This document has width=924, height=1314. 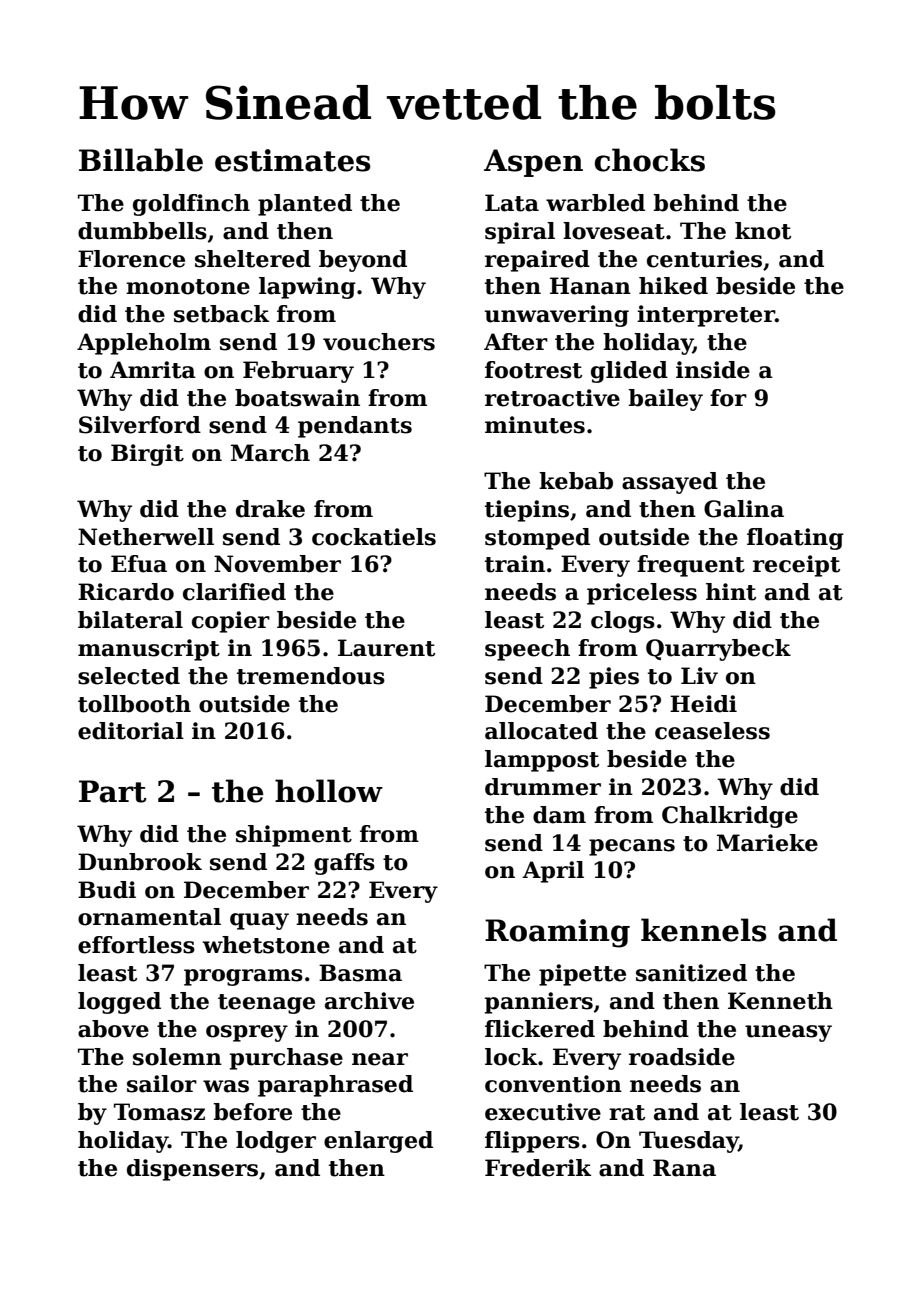 I want to click on clarified, so click(x=234, y=592).
